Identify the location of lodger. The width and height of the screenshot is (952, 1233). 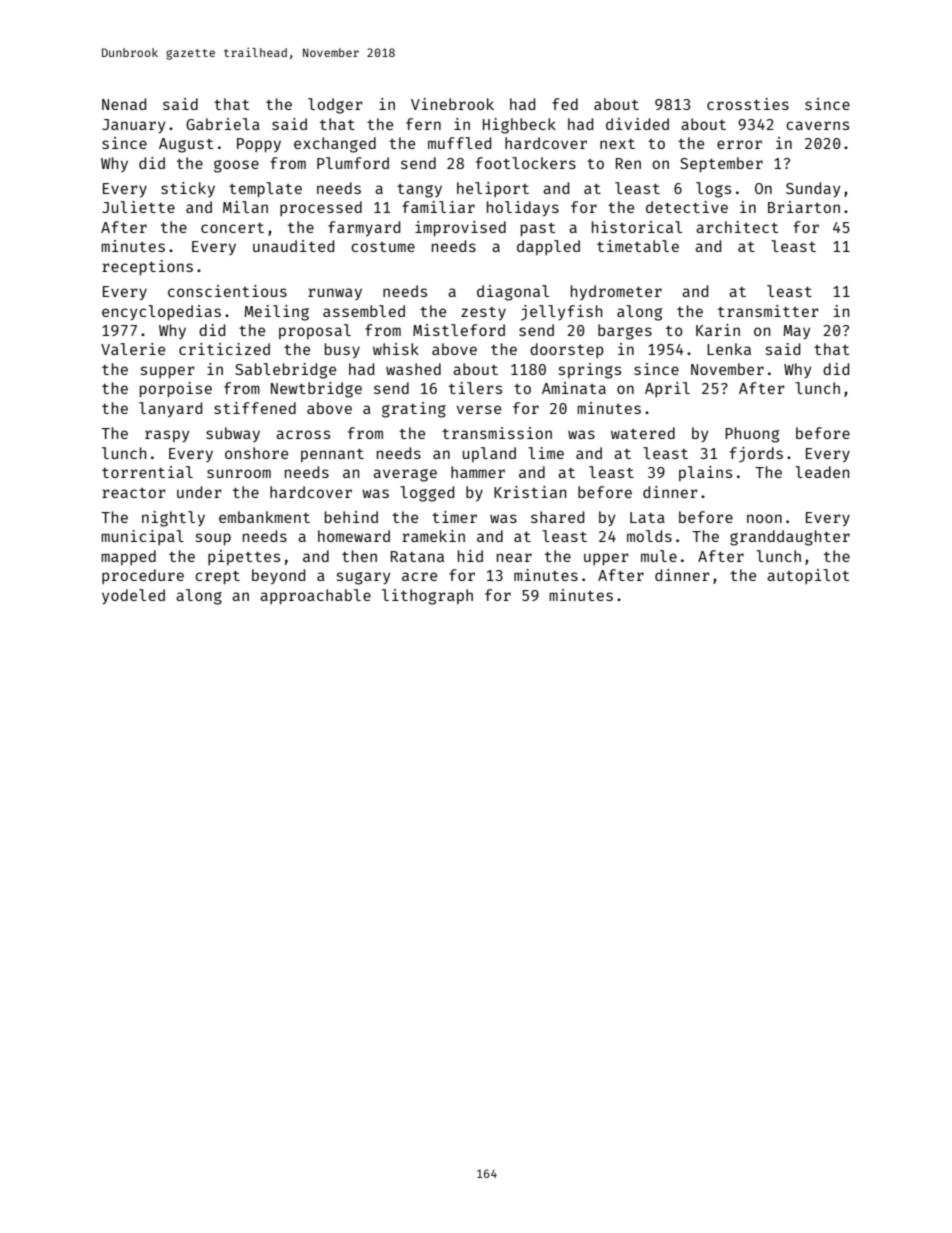
(335, 106).
